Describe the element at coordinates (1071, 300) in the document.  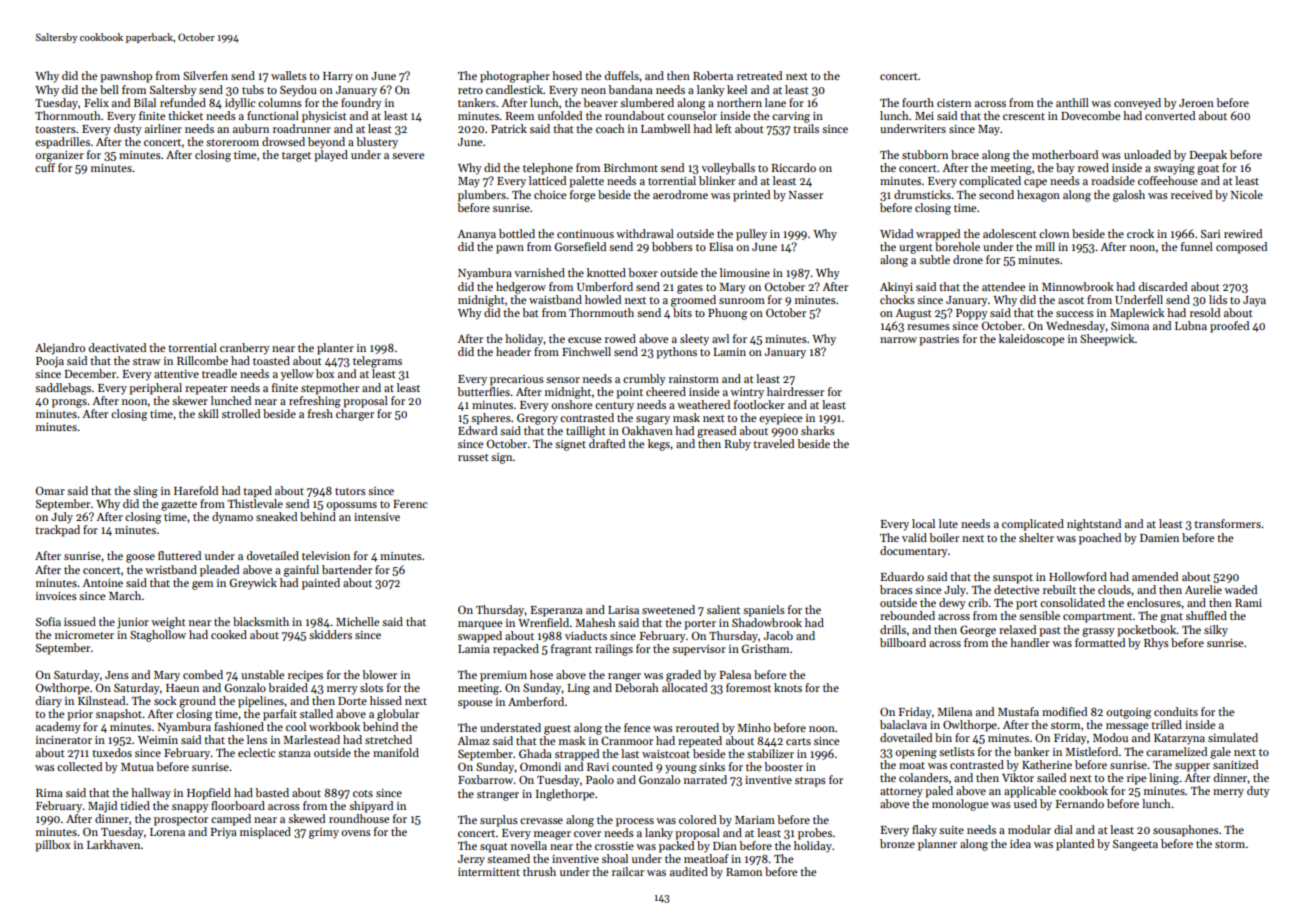
I see `ascot` at that location.
